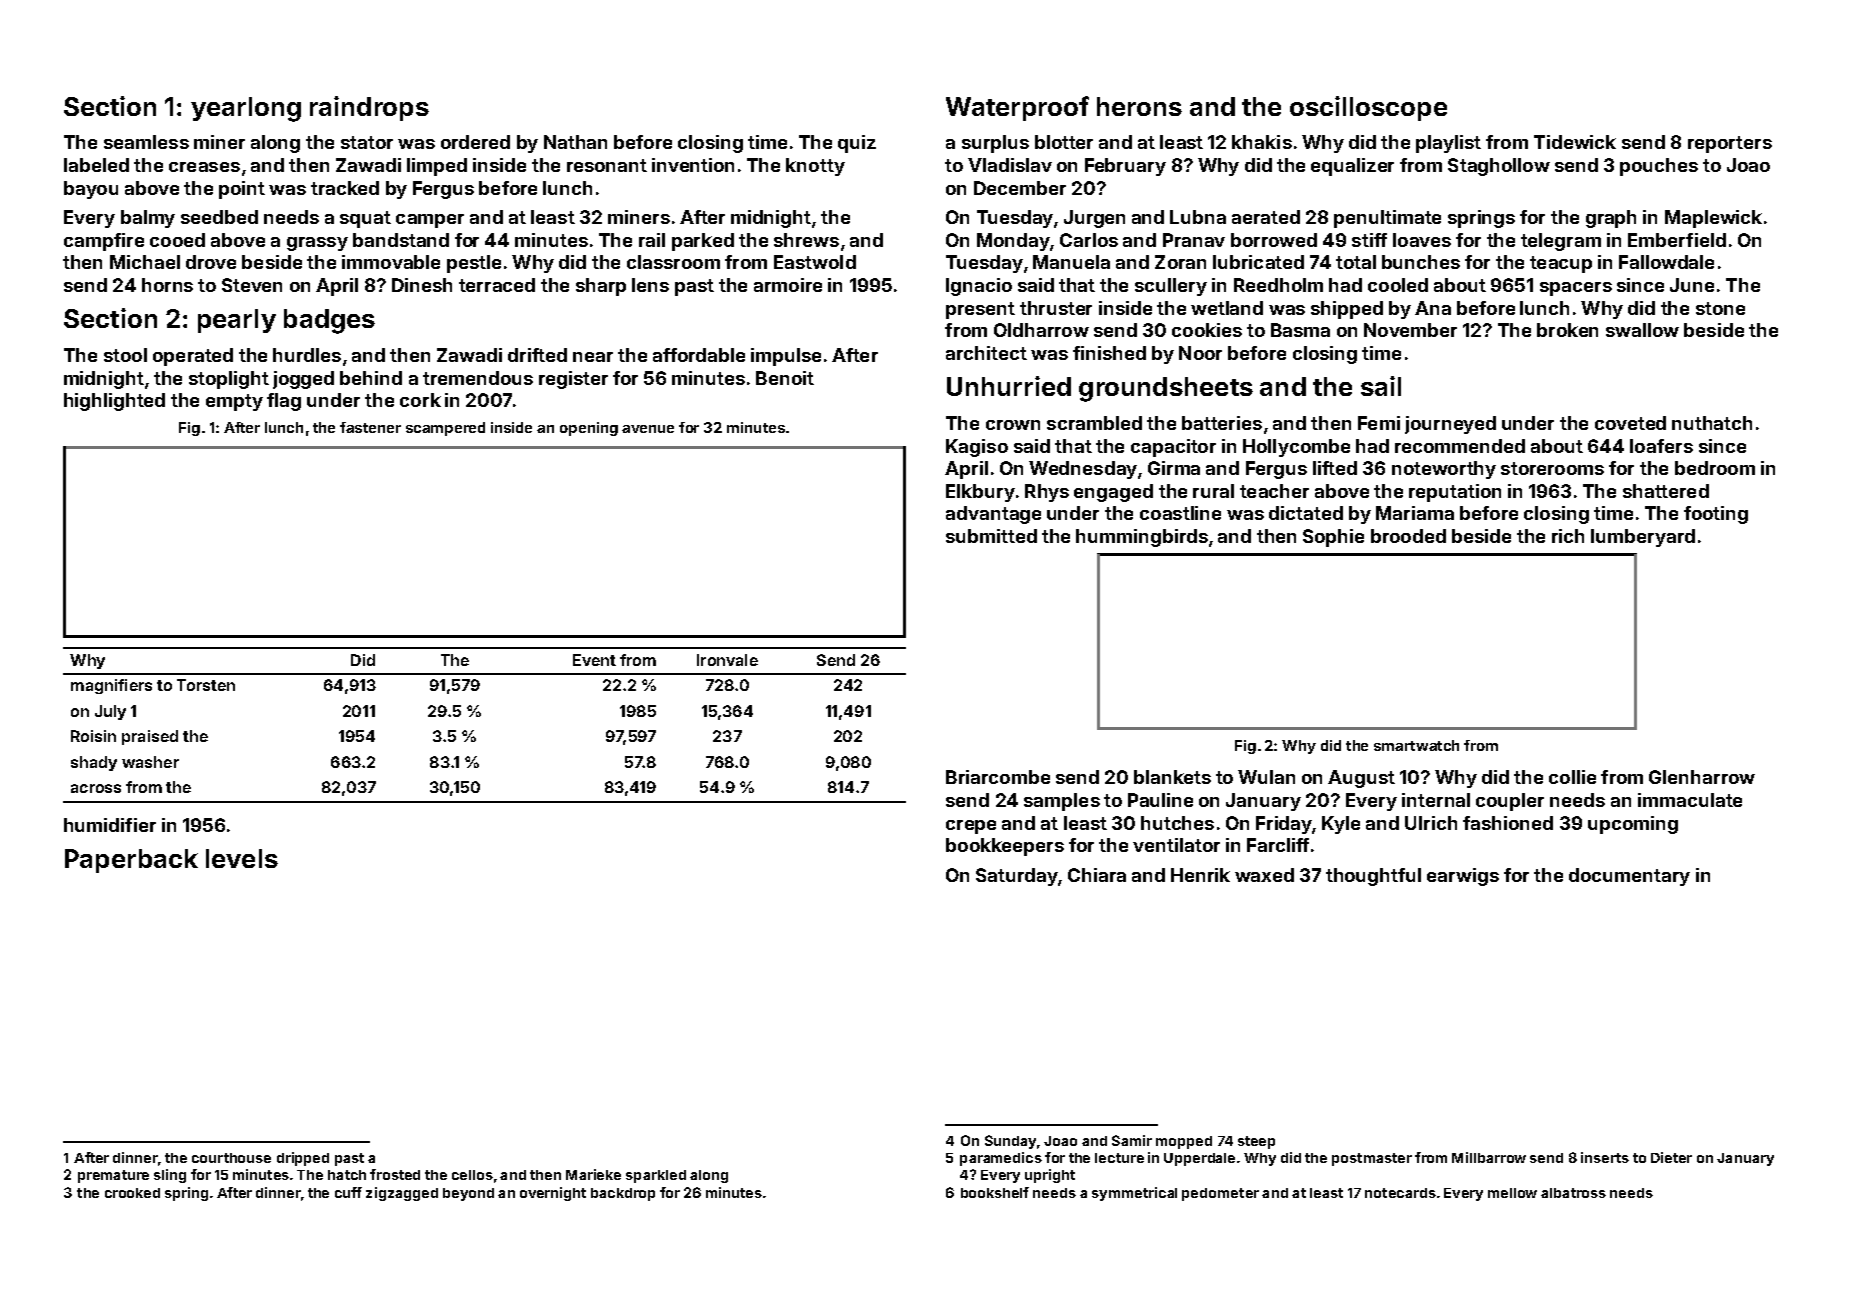  I want to click on Briarcombe, so click(998, 777).
